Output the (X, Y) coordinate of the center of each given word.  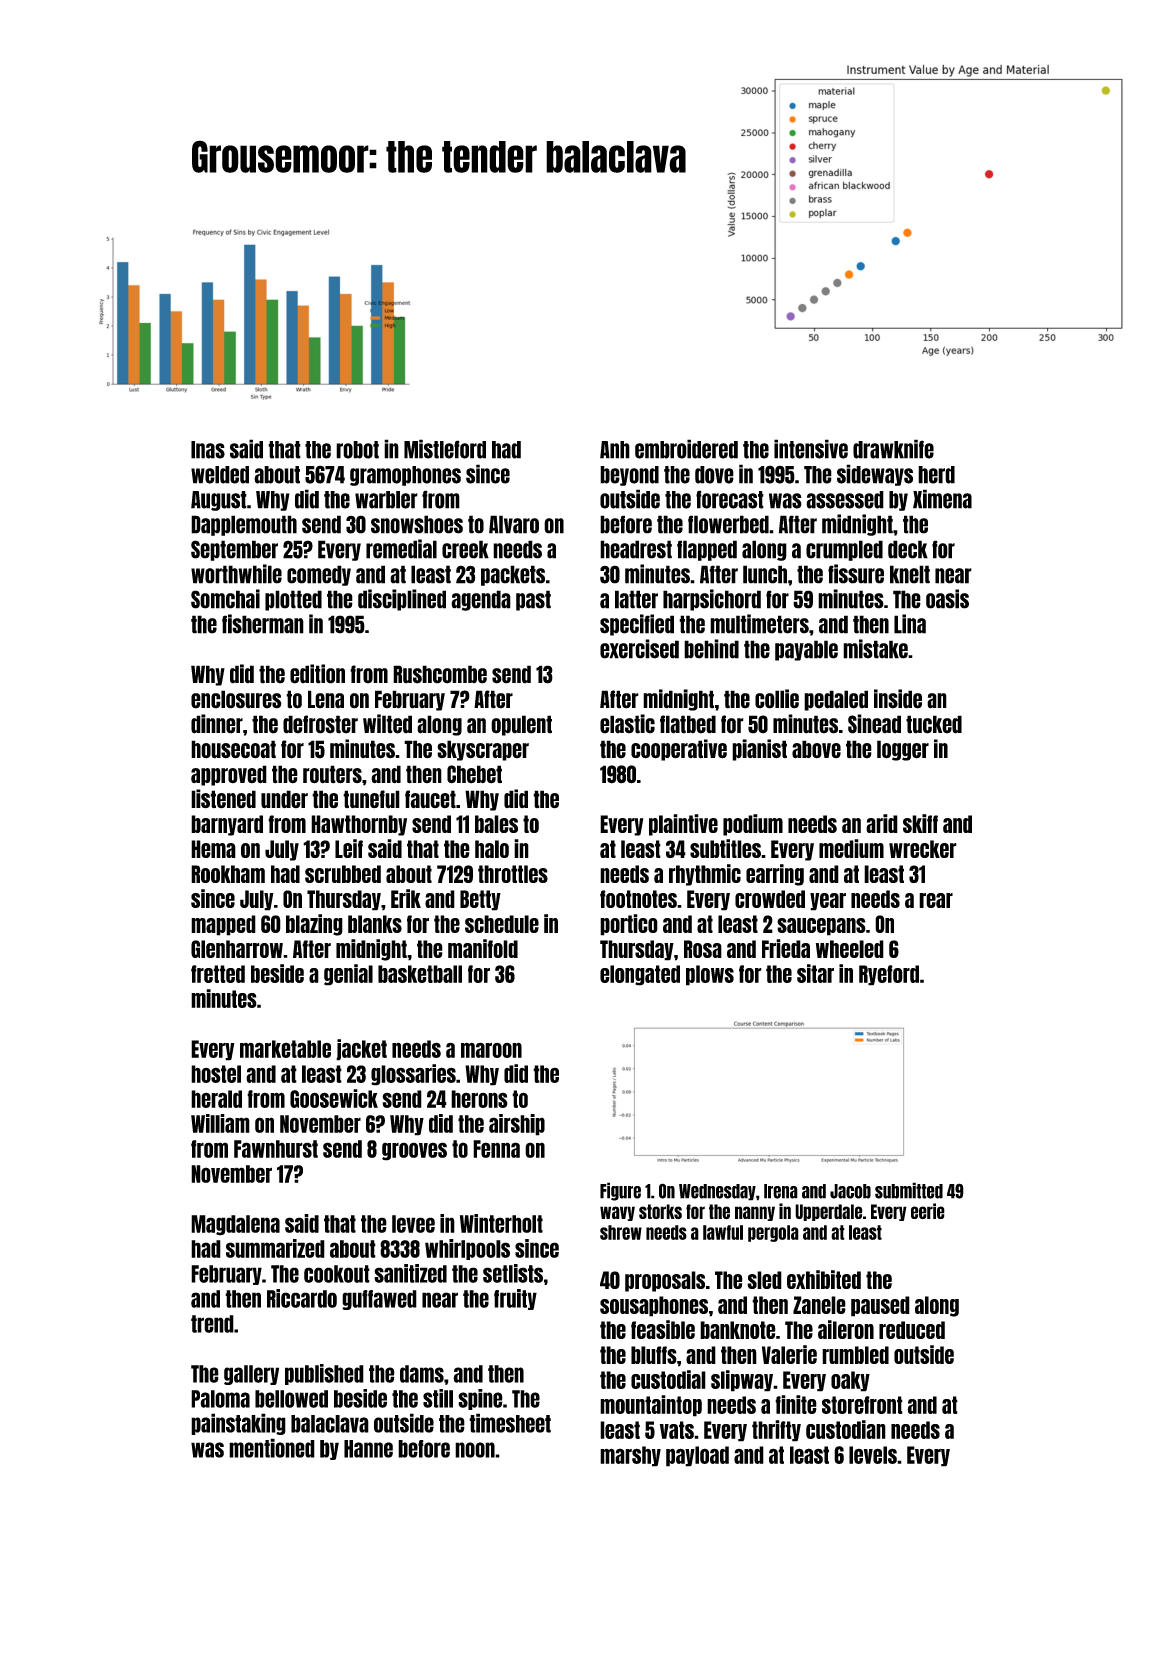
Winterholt (501, 1223)
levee (413, 1224)
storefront (862, 1405)
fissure (856, 574)
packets (513, 575)
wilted (387, 724)
